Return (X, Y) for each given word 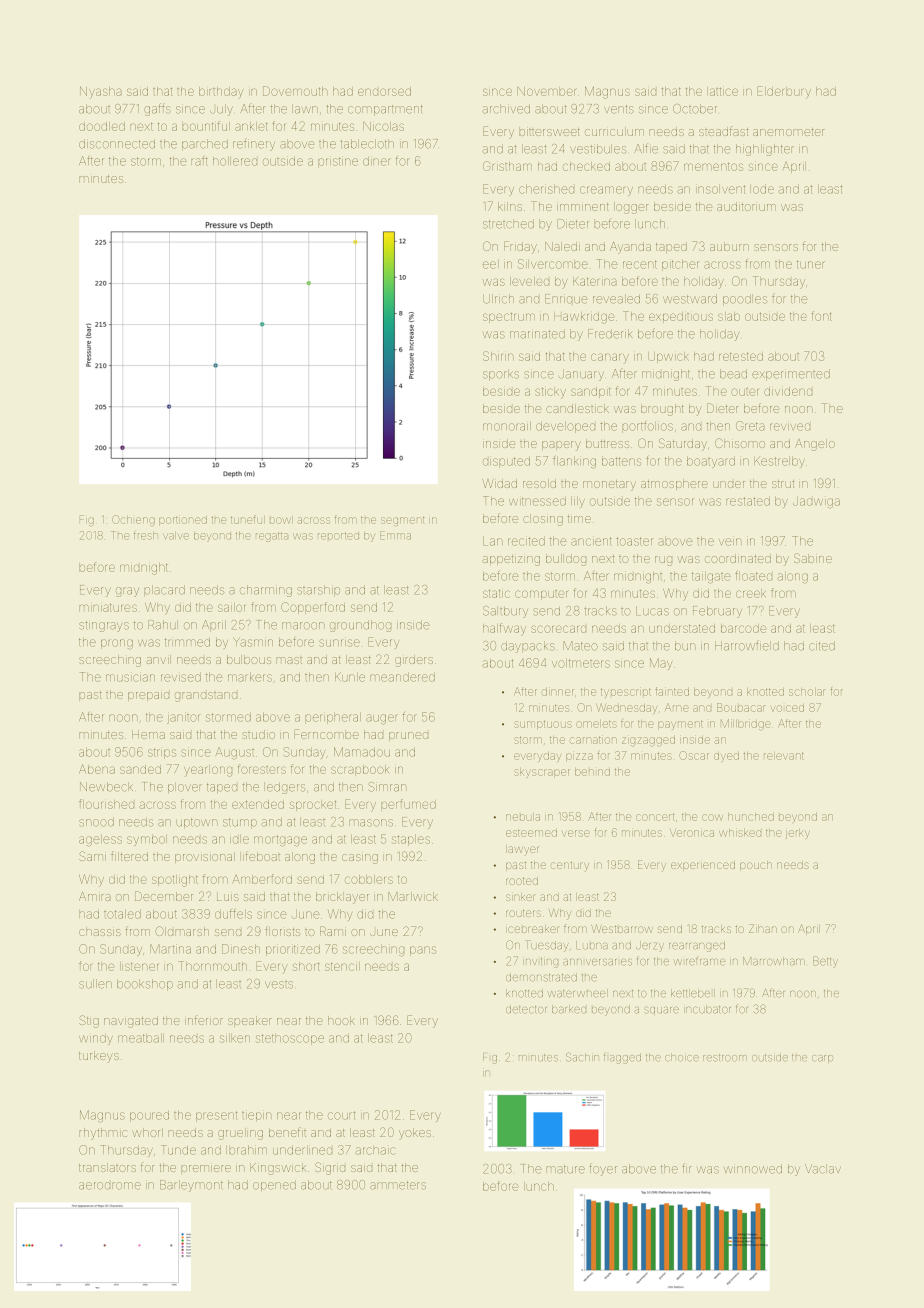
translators (107, 1167)
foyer (603, 1169)
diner (377, 161)
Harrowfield (747, 645)
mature (565, 1169)
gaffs (157, 109)
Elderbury (784, 92)
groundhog (360, 626)
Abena (97, 769)
